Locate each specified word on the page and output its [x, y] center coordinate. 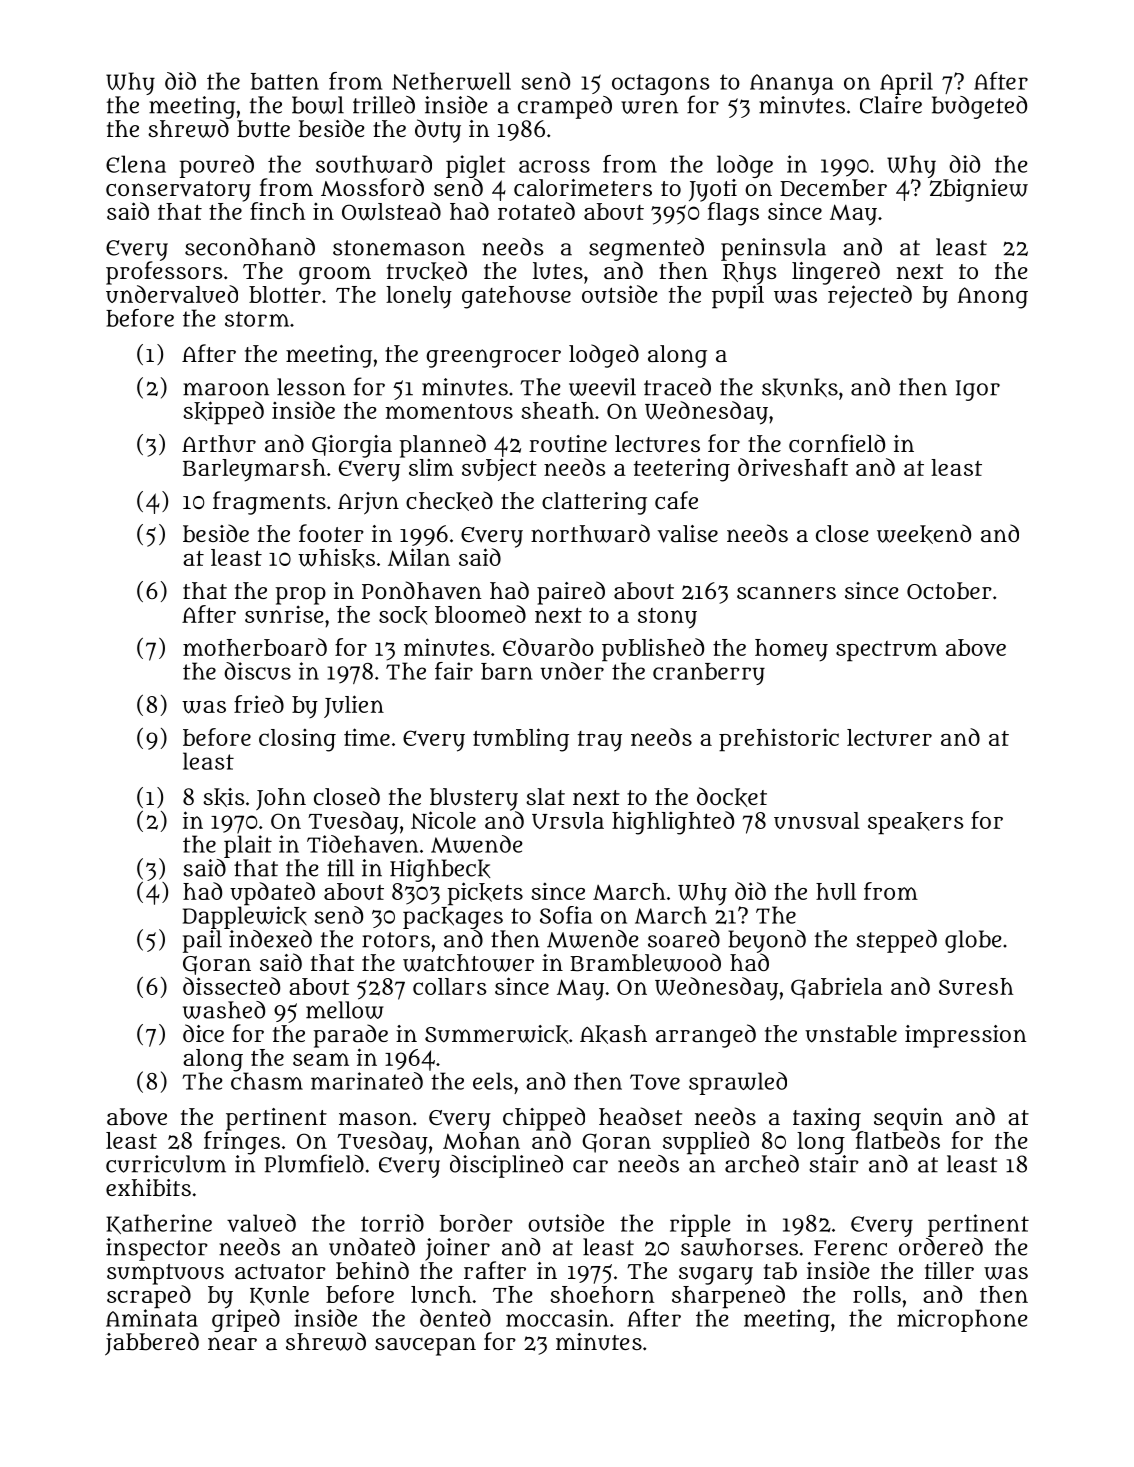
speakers [916, 823]
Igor [978, 390]
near [232, 1343]
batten [285, 81]
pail [202, 941]
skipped [223, 413]
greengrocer [493, 358]
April [906, 83]
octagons [661, 84]
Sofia [566, 915]
